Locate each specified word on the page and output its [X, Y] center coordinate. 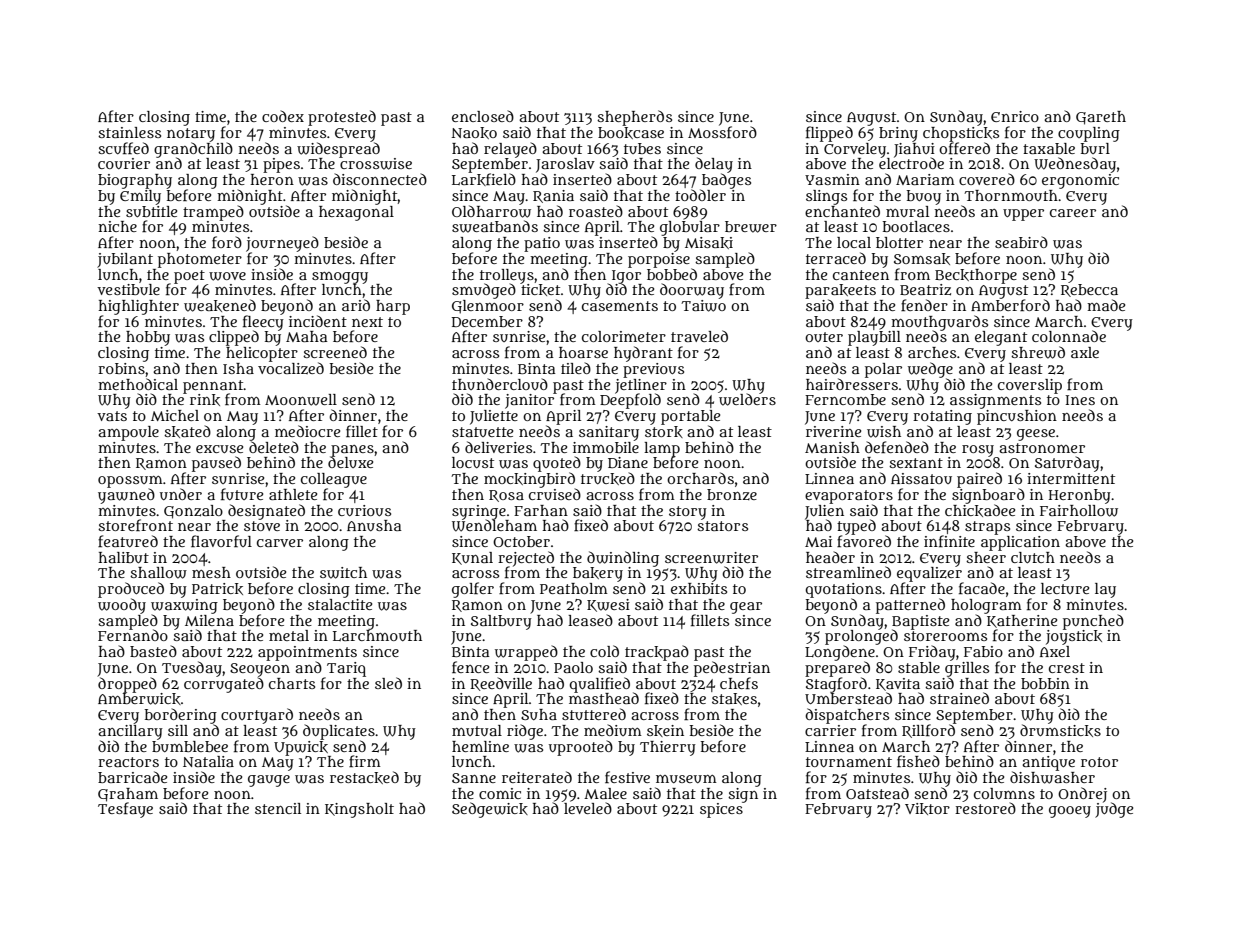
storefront [135, 525]
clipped [234, 338]
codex [283, 116]
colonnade [1069, 336]
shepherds [634, 118]
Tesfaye [125, 810]
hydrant [643, 354]
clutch [1033, 557]
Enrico [1015, 116]
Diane [628, 462]
